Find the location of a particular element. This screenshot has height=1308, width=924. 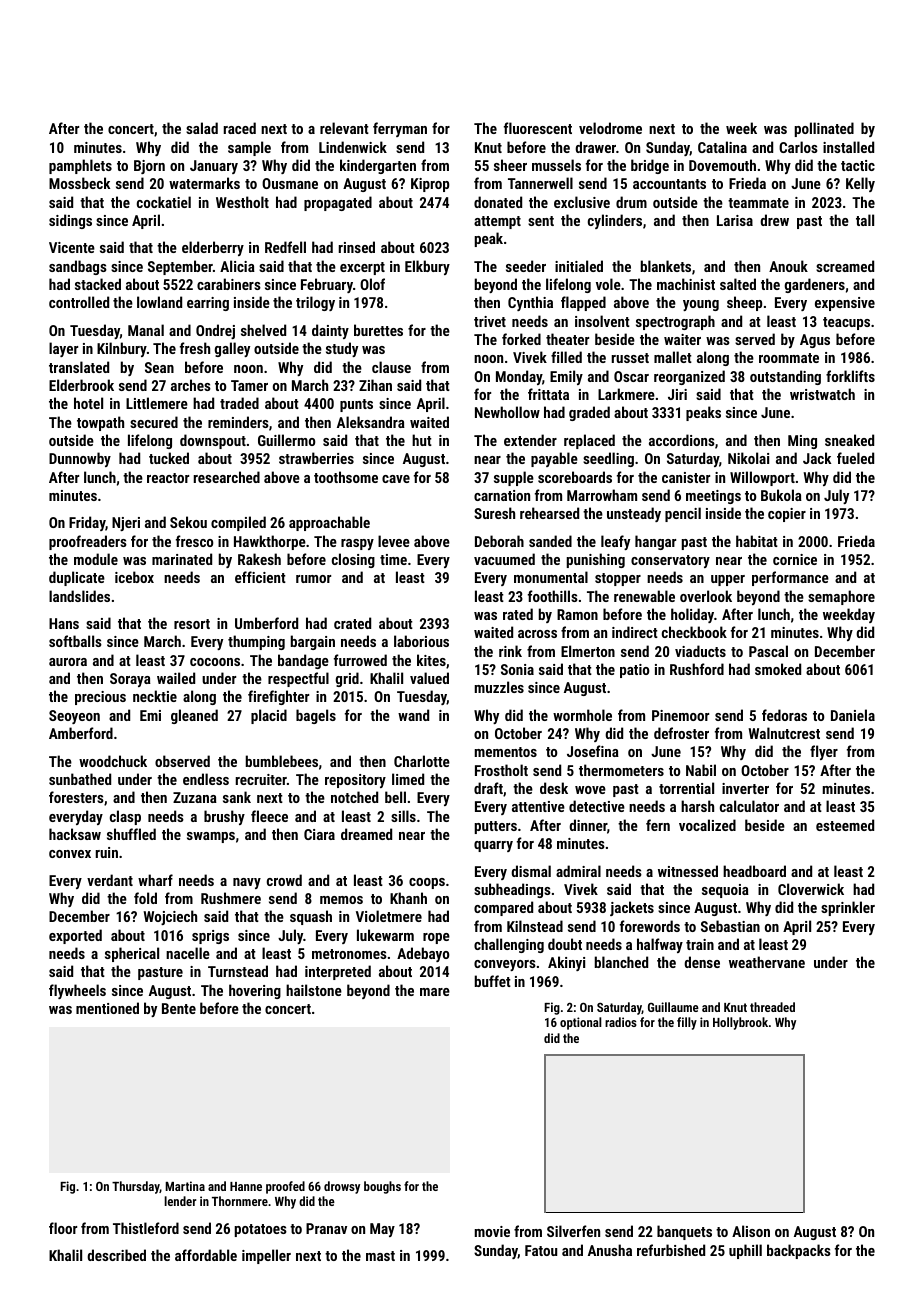

Soraya is located at coordinates (130, 680).
